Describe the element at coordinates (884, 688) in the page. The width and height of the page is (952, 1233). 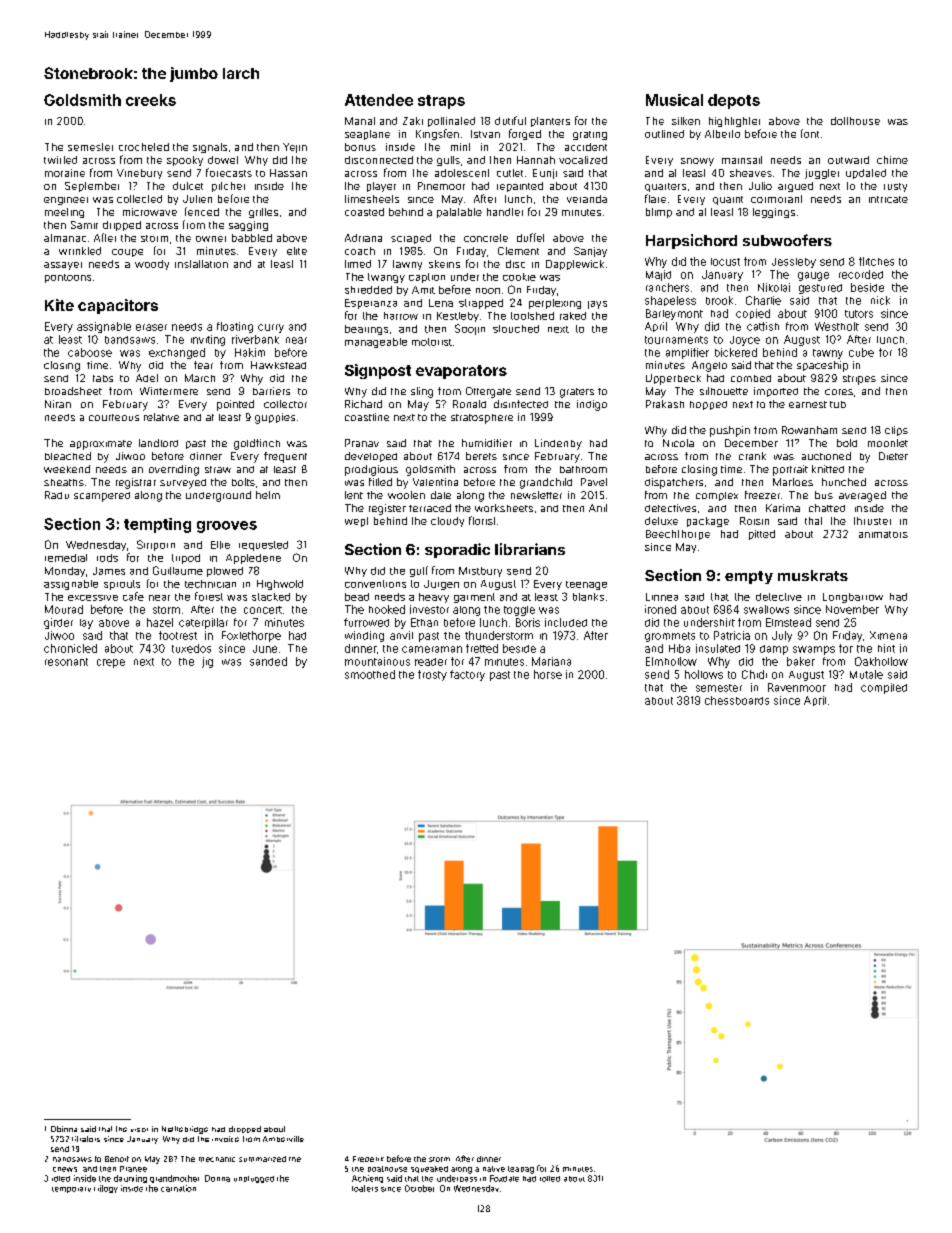
I see `compiled` at that location.
